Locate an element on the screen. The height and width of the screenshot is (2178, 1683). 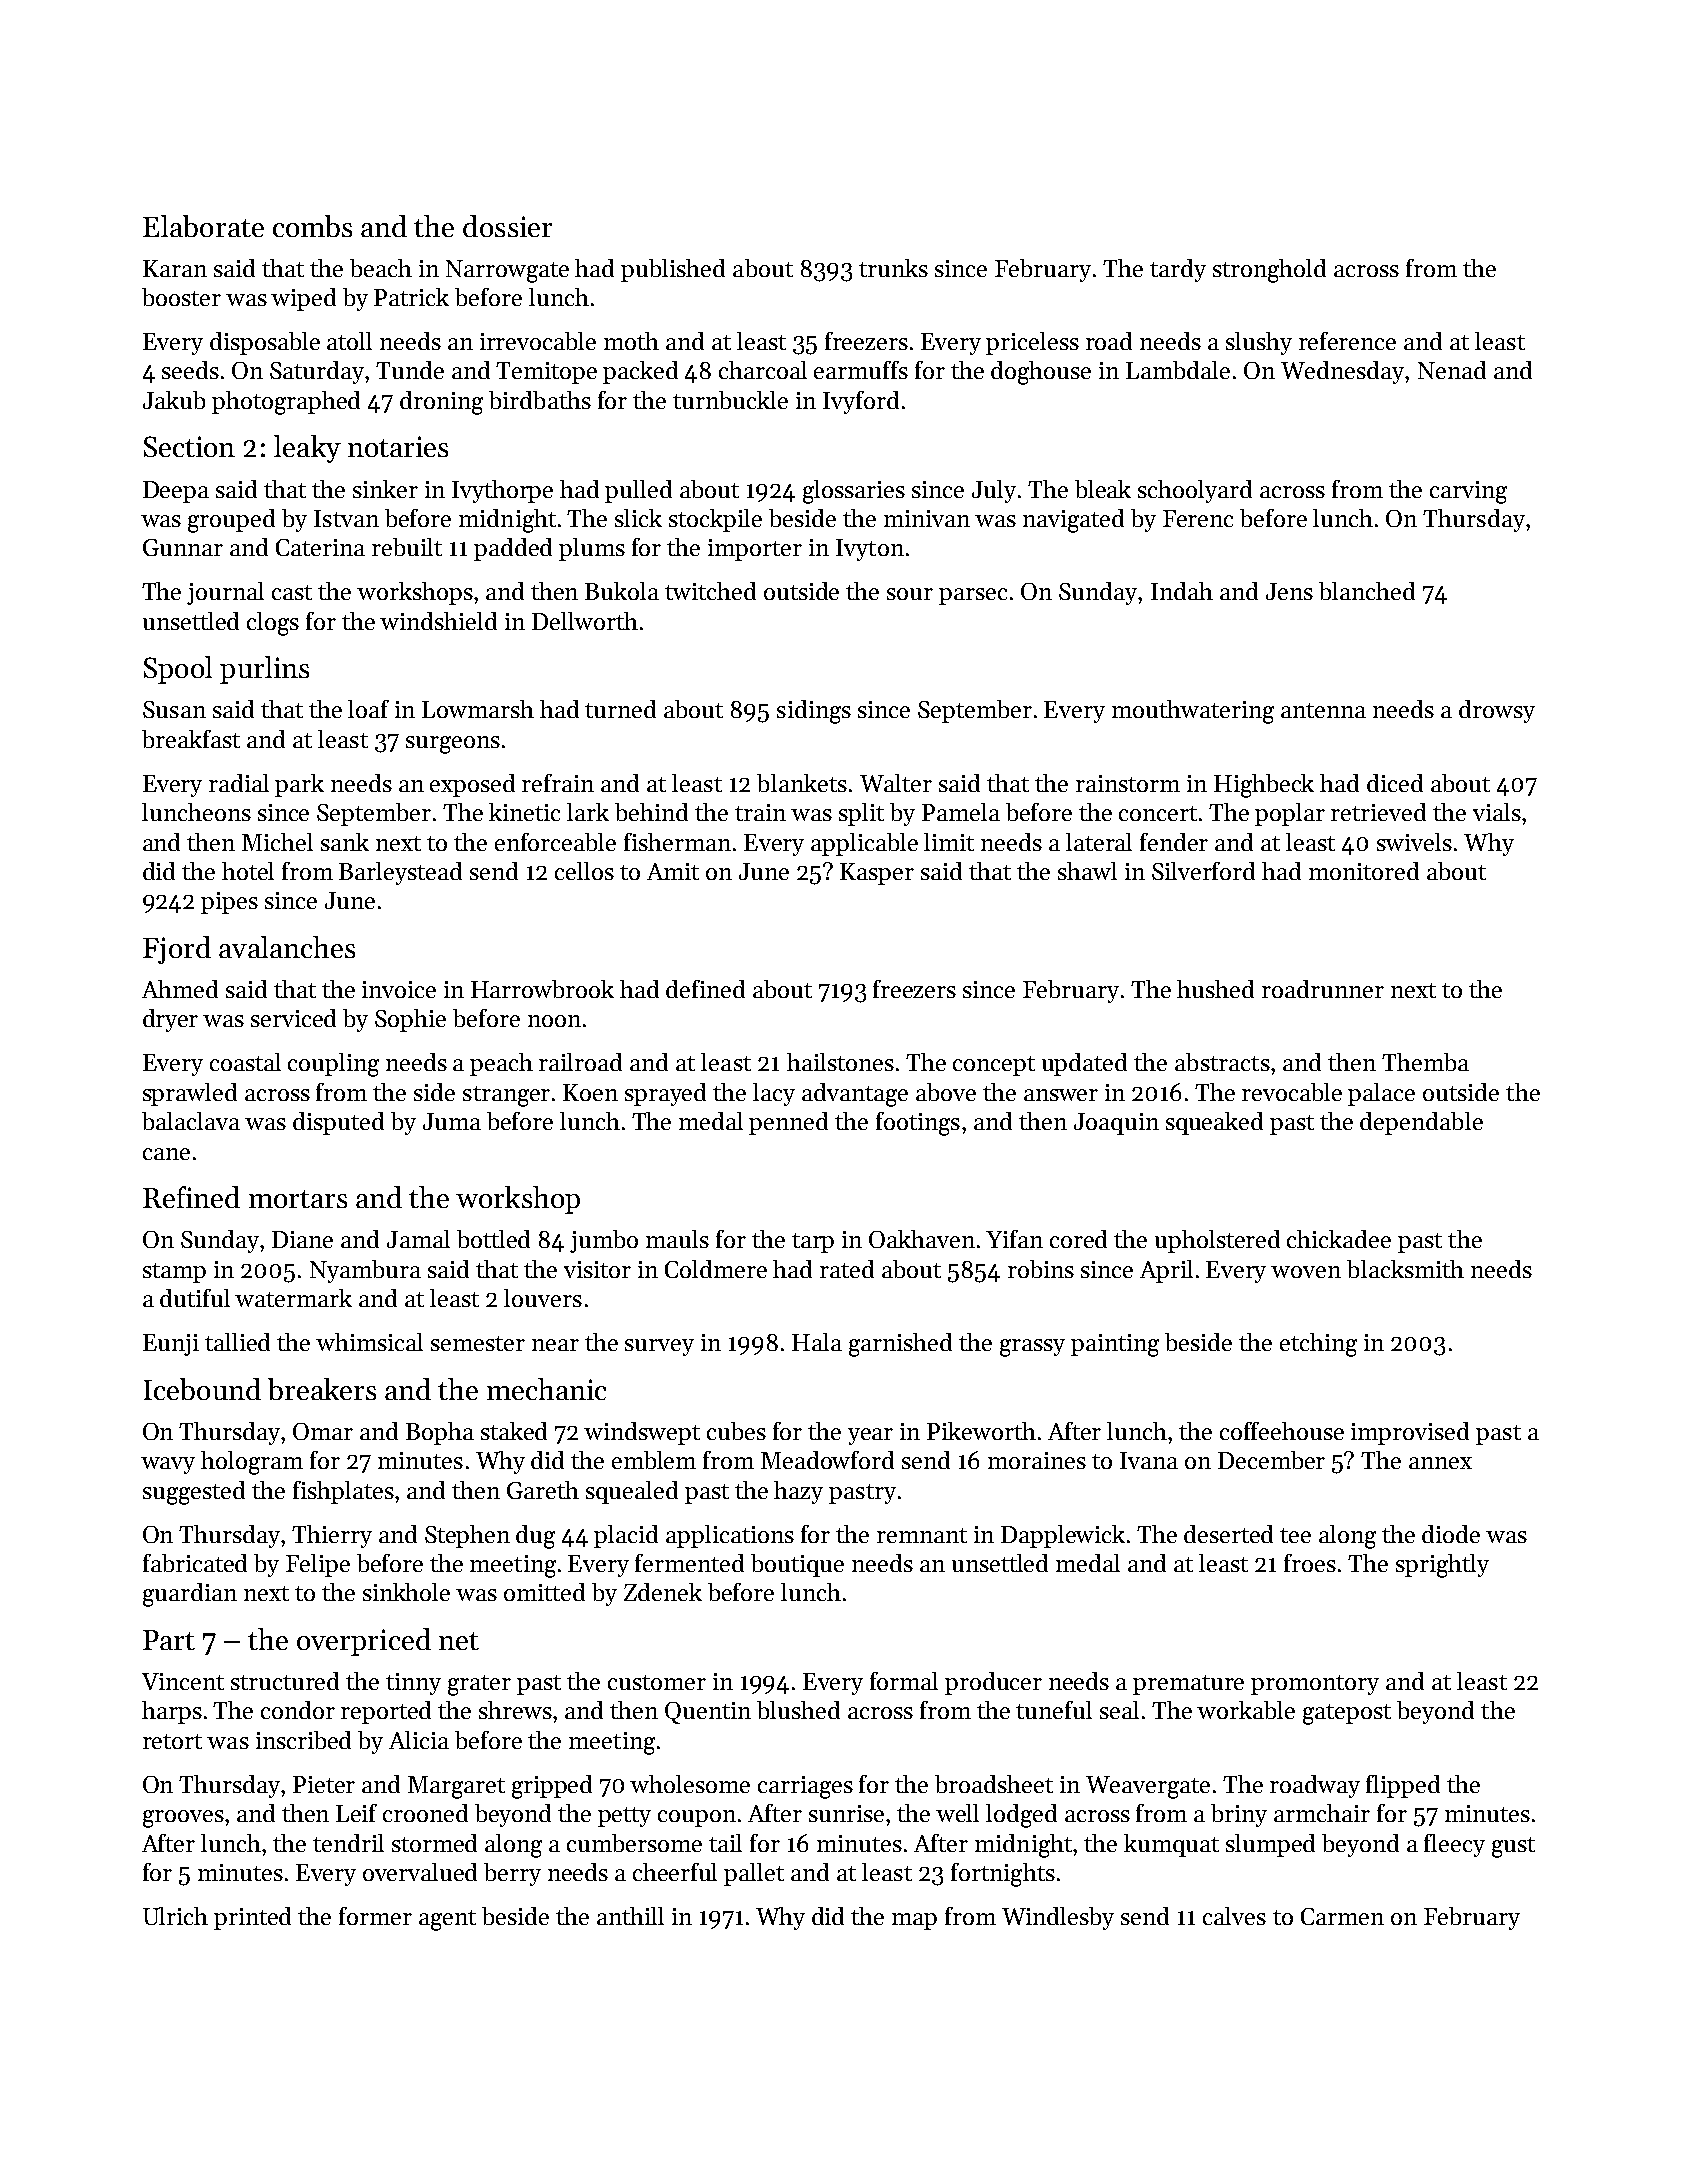
leaky is located at coordinates (307, 449).
